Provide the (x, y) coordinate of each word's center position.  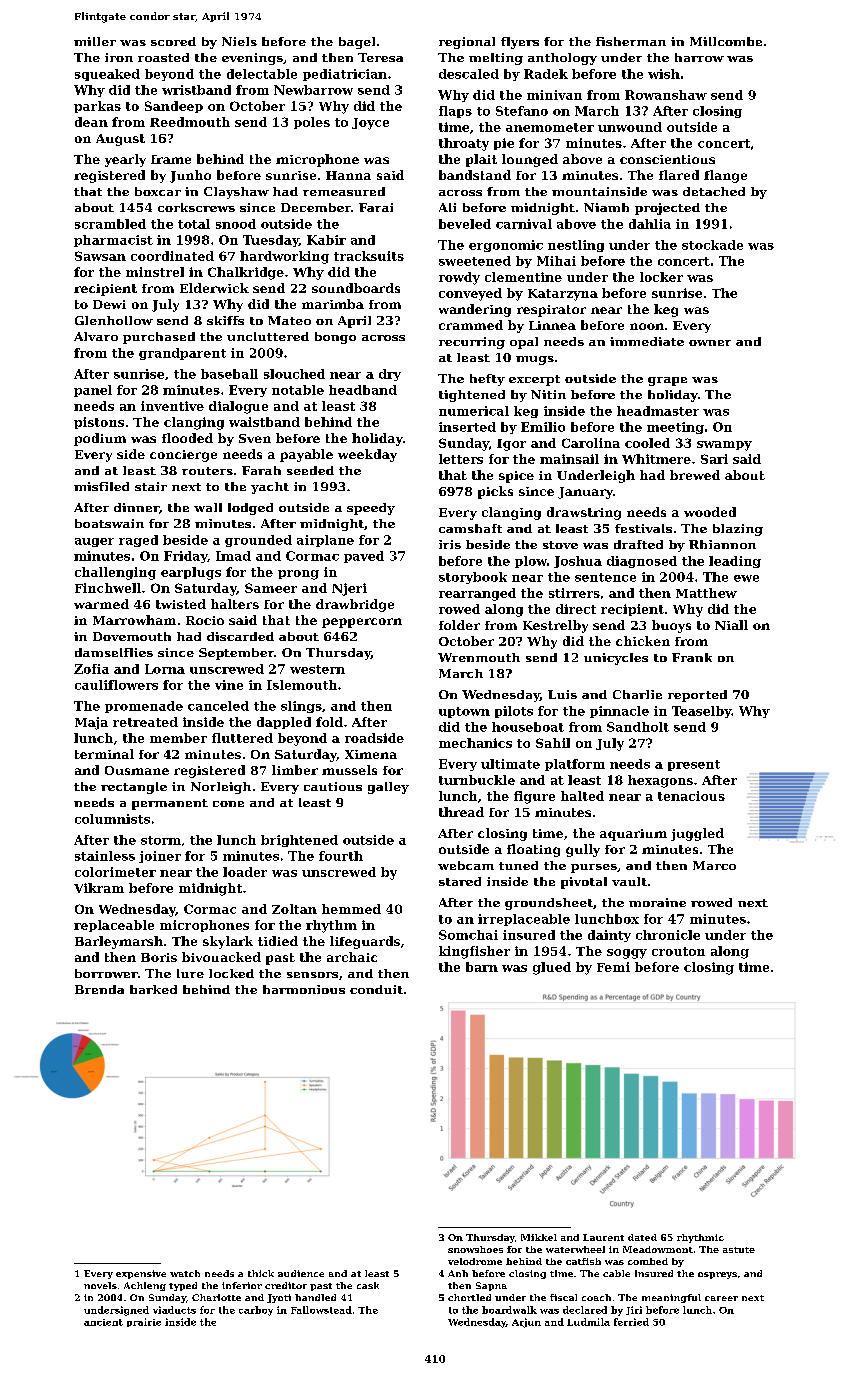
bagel (357, 43)
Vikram (99, 888)
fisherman (631, 41)
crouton (678, 951)
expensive (141, 1274)
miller (95, 41)
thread (461, 812)
